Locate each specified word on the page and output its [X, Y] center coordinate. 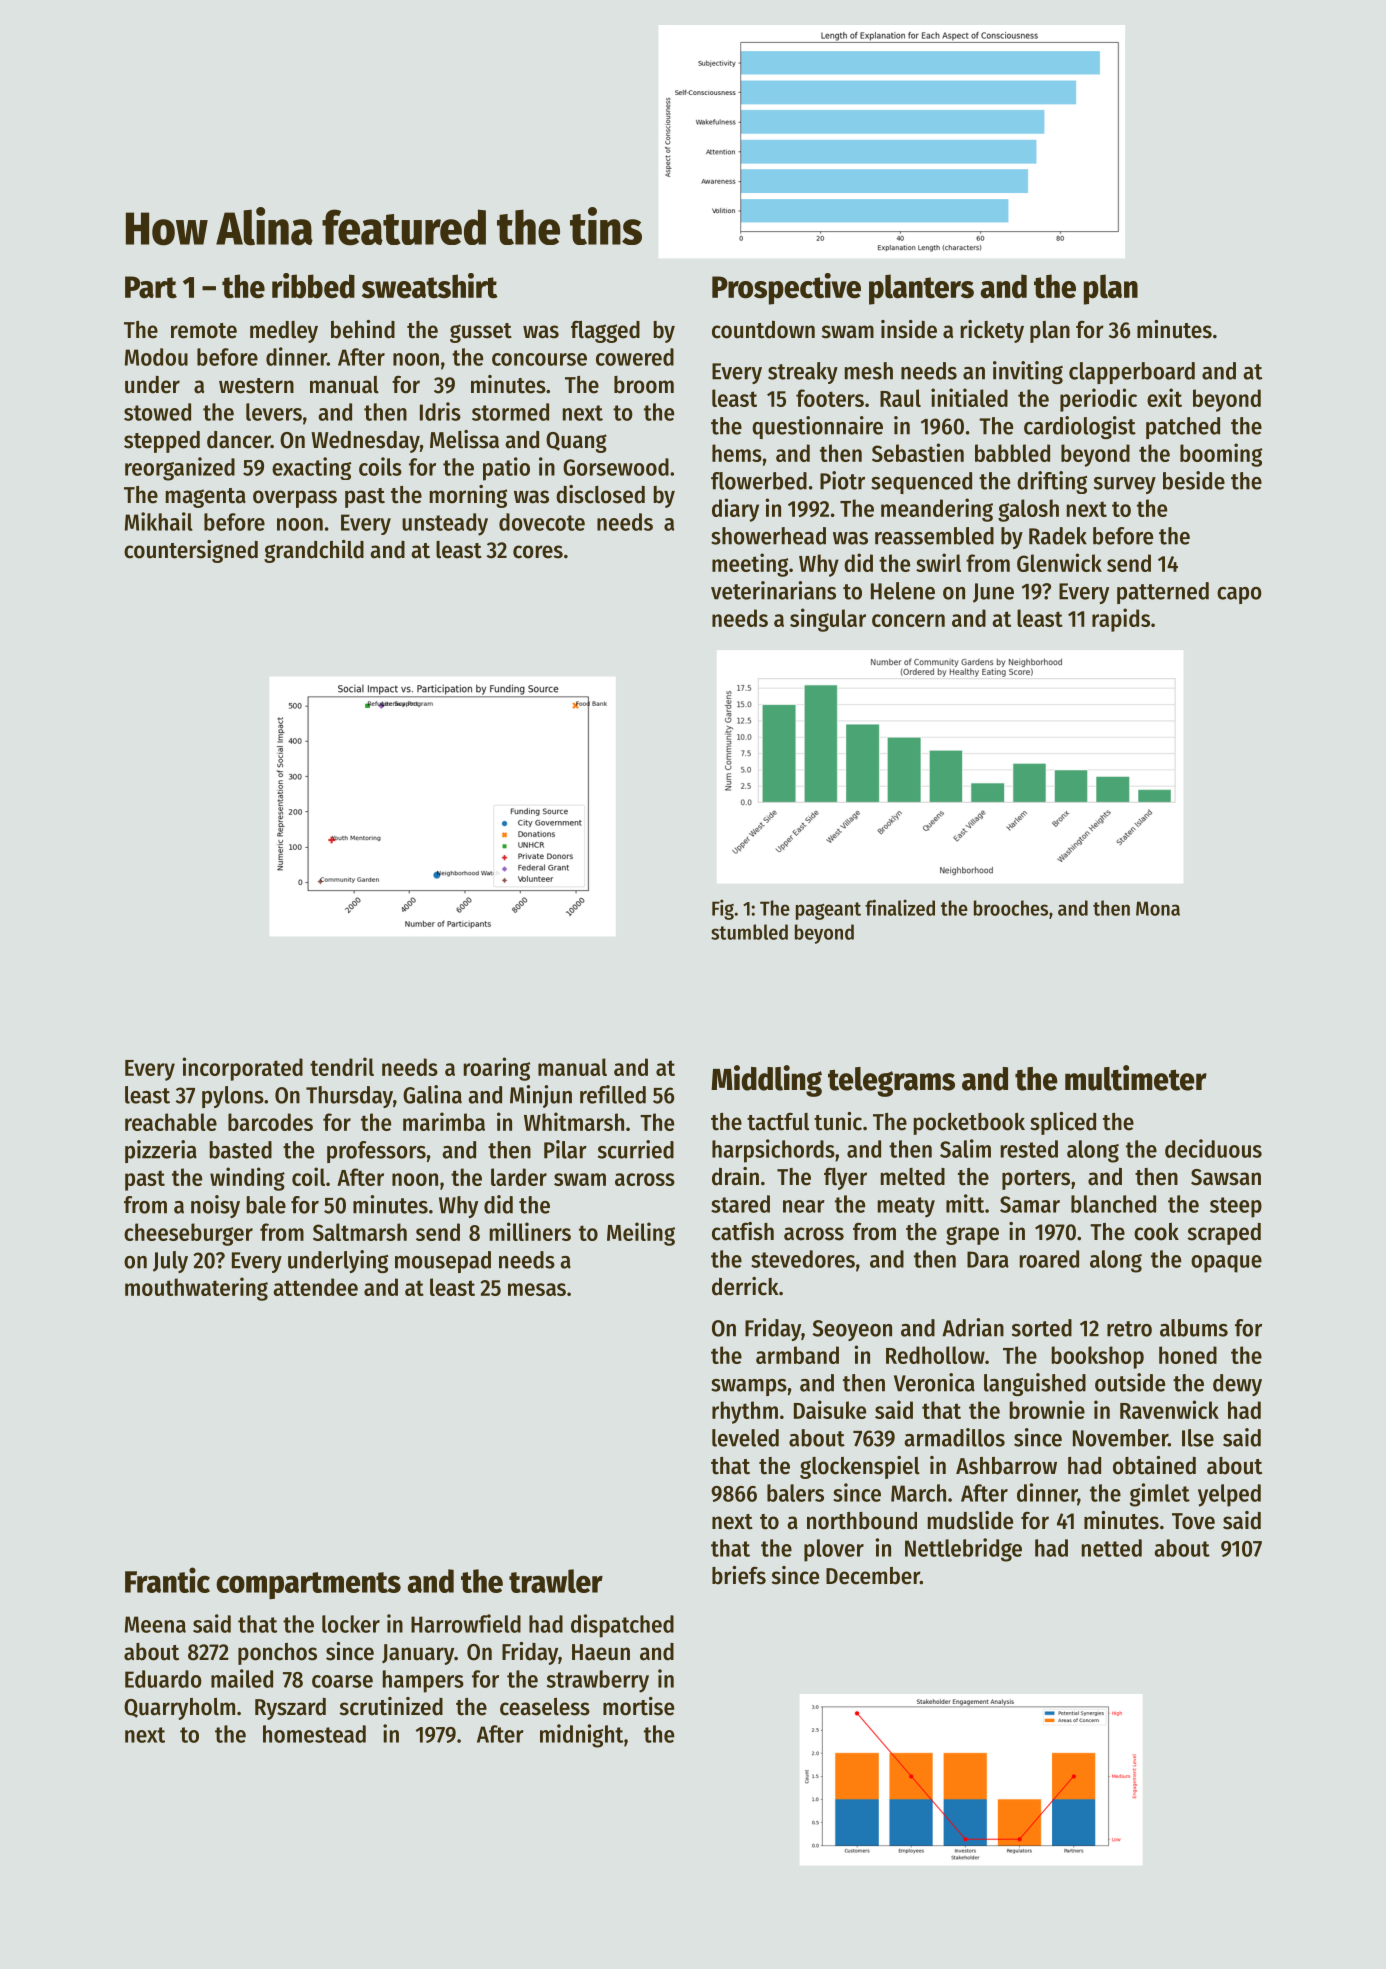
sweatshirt [430, 286]
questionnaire [817, 427]
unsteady [445, 524]
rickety [992, 331]
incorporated [242, 1069]
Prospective [786, 289]
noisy [215, 1206]
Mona [1158, 908]
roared [1049, 1259]
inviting [1028, 372]
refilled [613, 1094]
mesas [537, 1289]
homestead [314, 1734]
